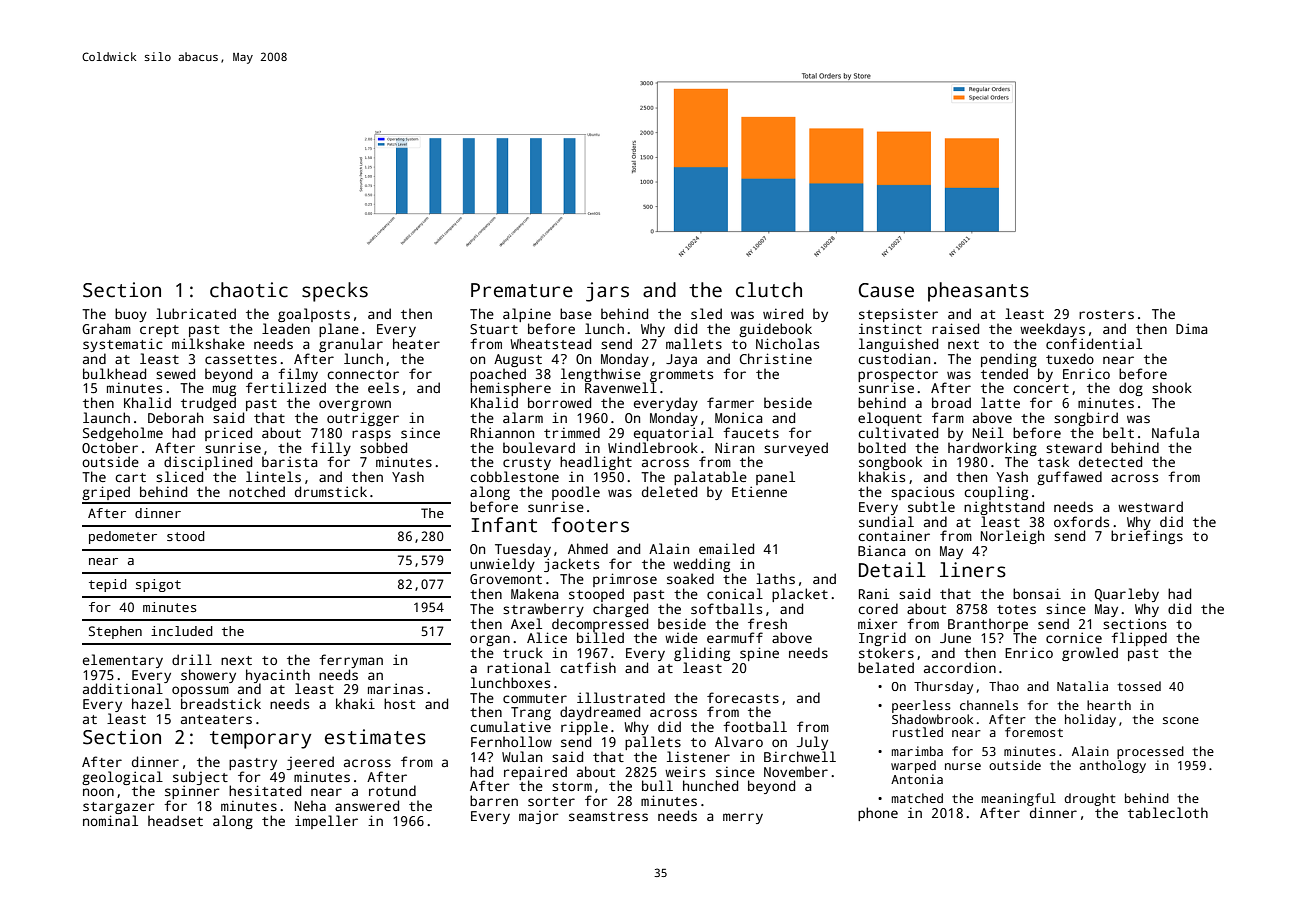  What do you see at coordinates (1150, 752) in the page?
I see `processed` at bounding box center [1150, 752].
